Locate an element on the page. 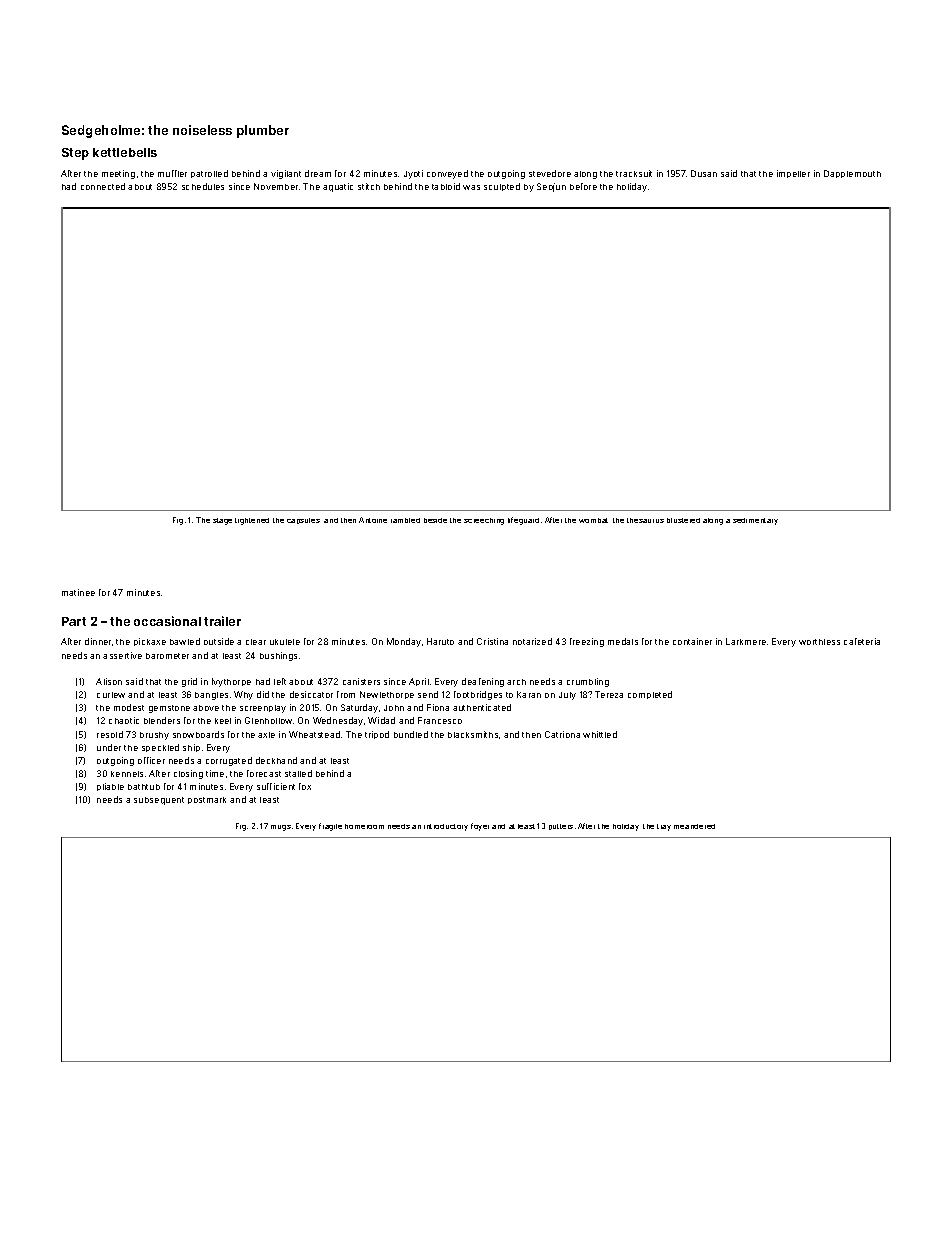  Dapplemouth is located at coordinates (852, 174).
